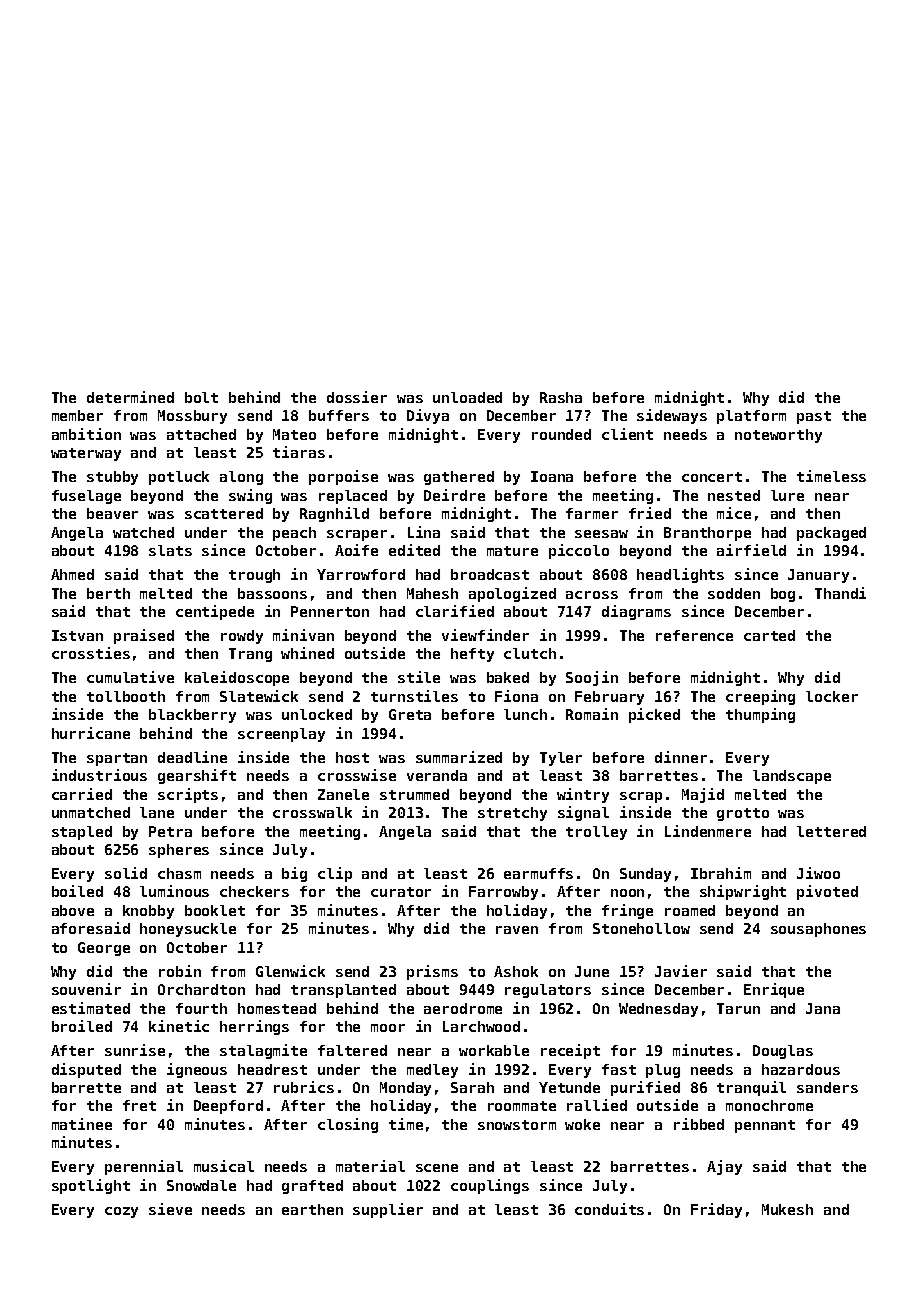  Describe the element at coordinates (708, 831) in the screenshot. I see `Lindenmere` at that location.
